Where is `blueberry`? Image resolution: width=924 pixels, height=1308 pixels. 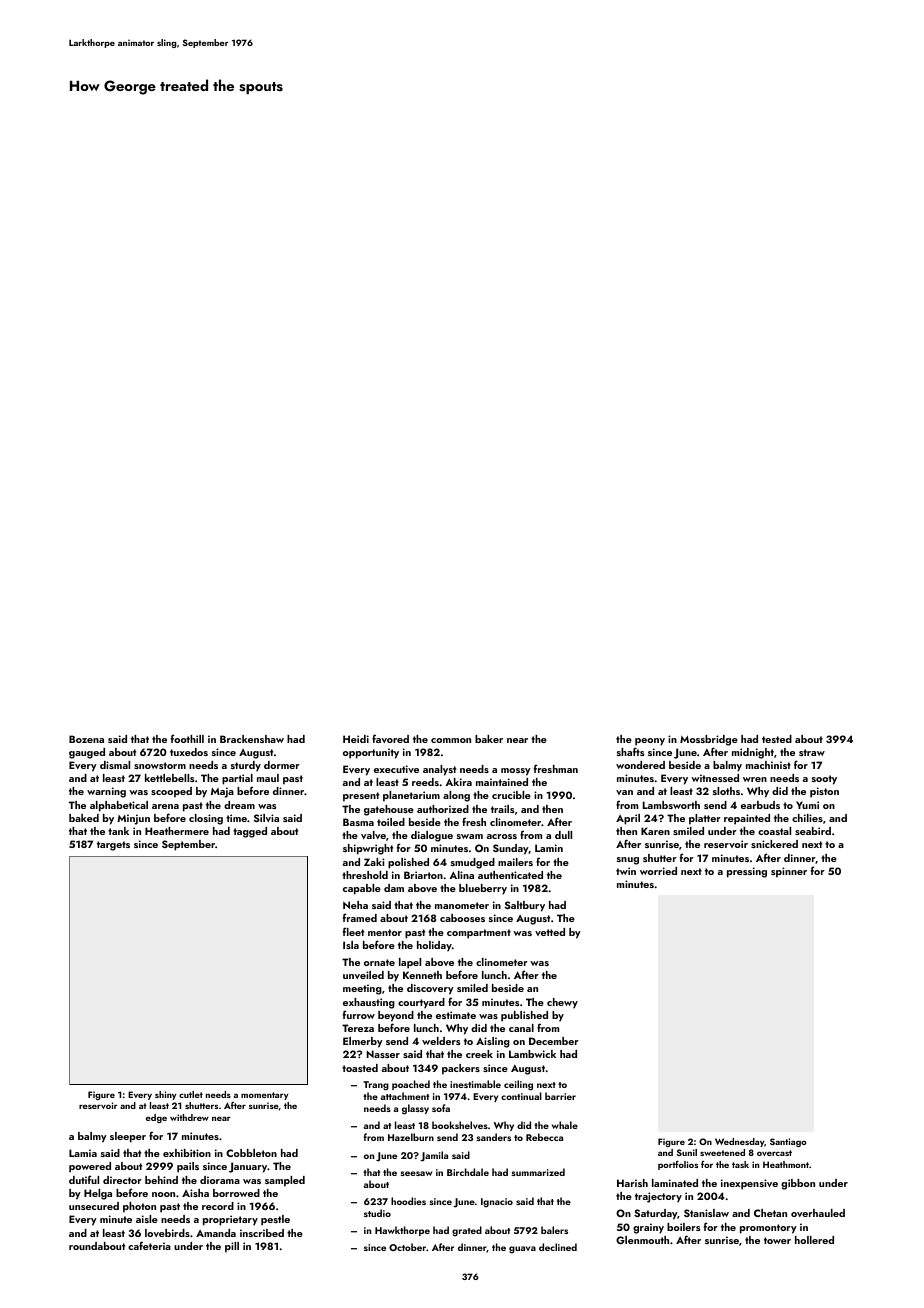
blueberry is located at coordinates (483, 889).
